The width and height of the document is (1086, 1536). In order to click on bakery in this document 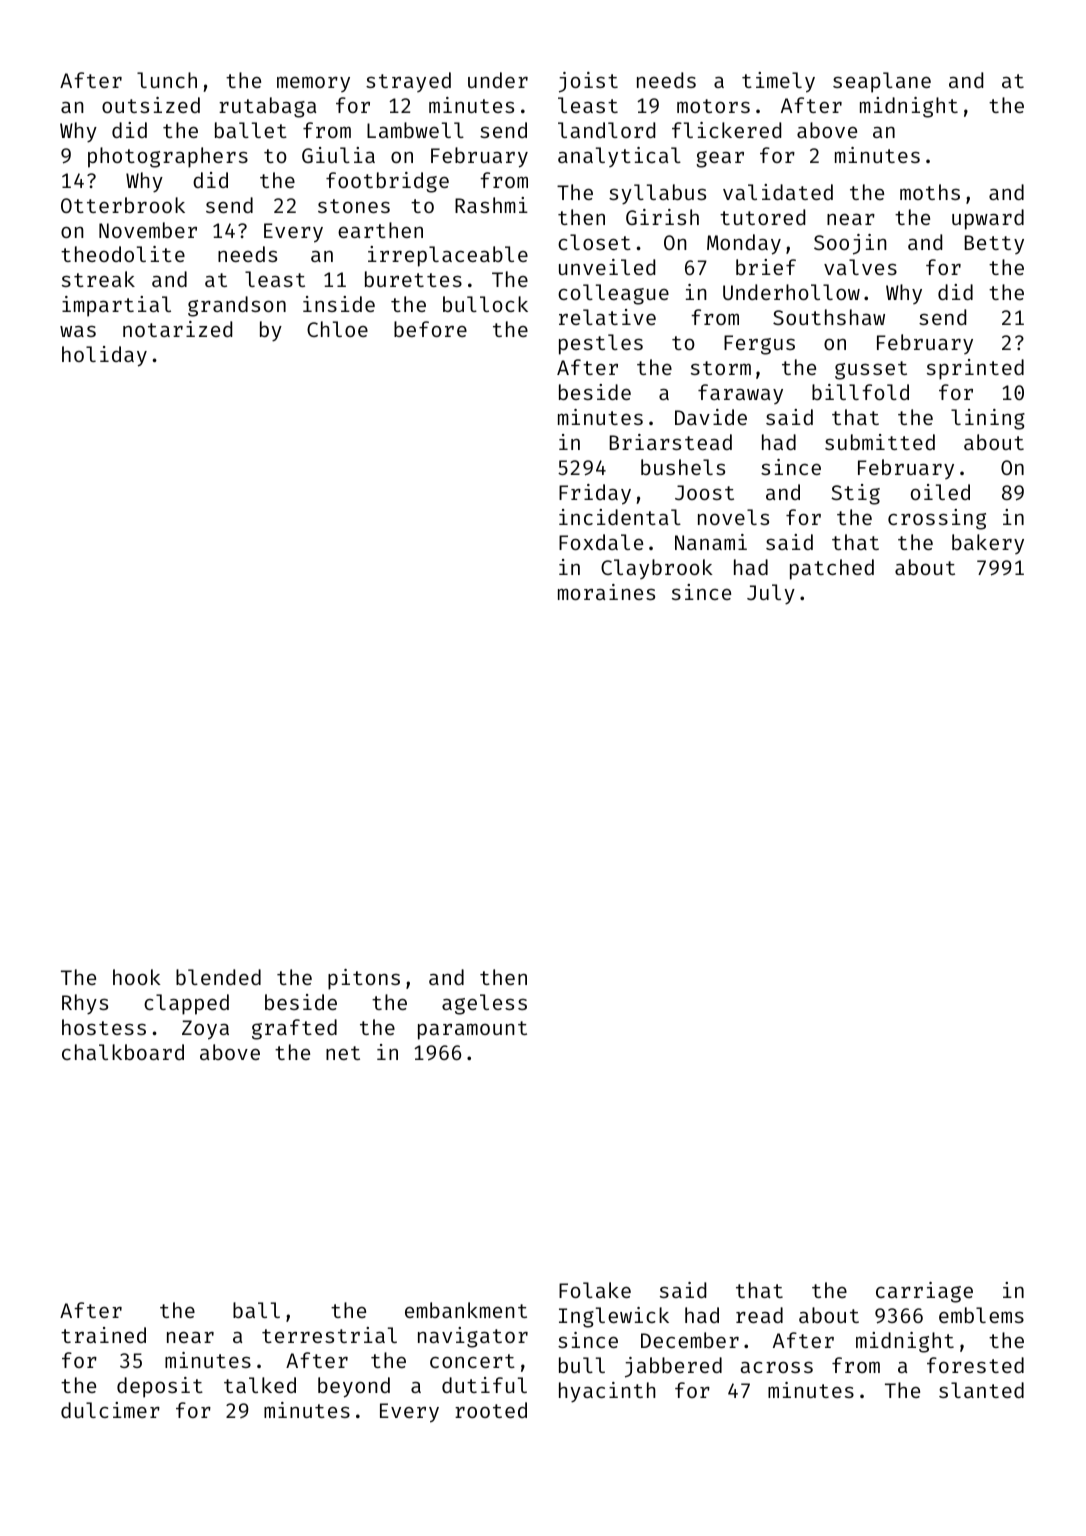, I will do `click(988, 544)`.
